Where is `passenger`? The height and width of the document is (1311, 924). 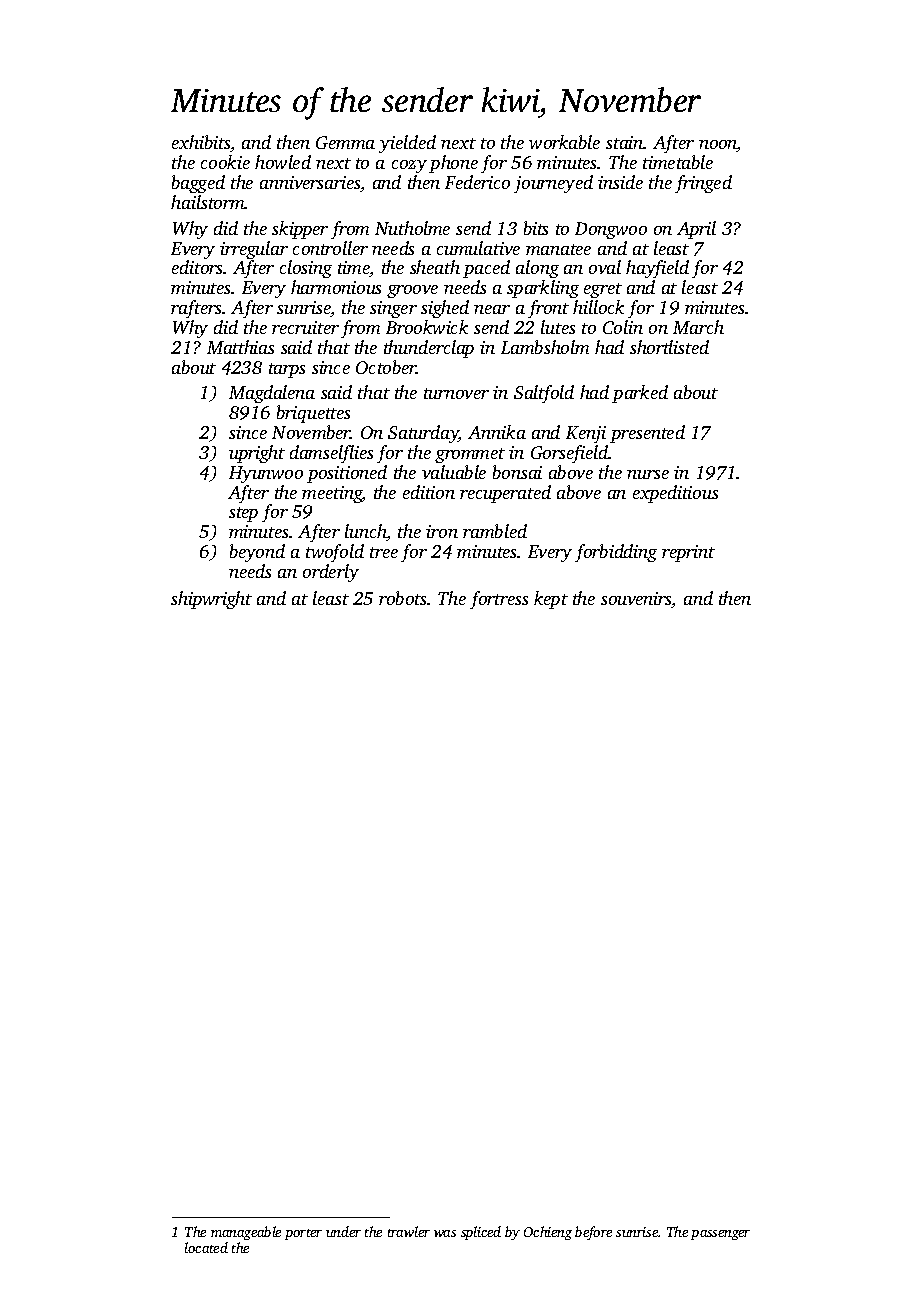 passenger is located at coordinates (720, 1235).
